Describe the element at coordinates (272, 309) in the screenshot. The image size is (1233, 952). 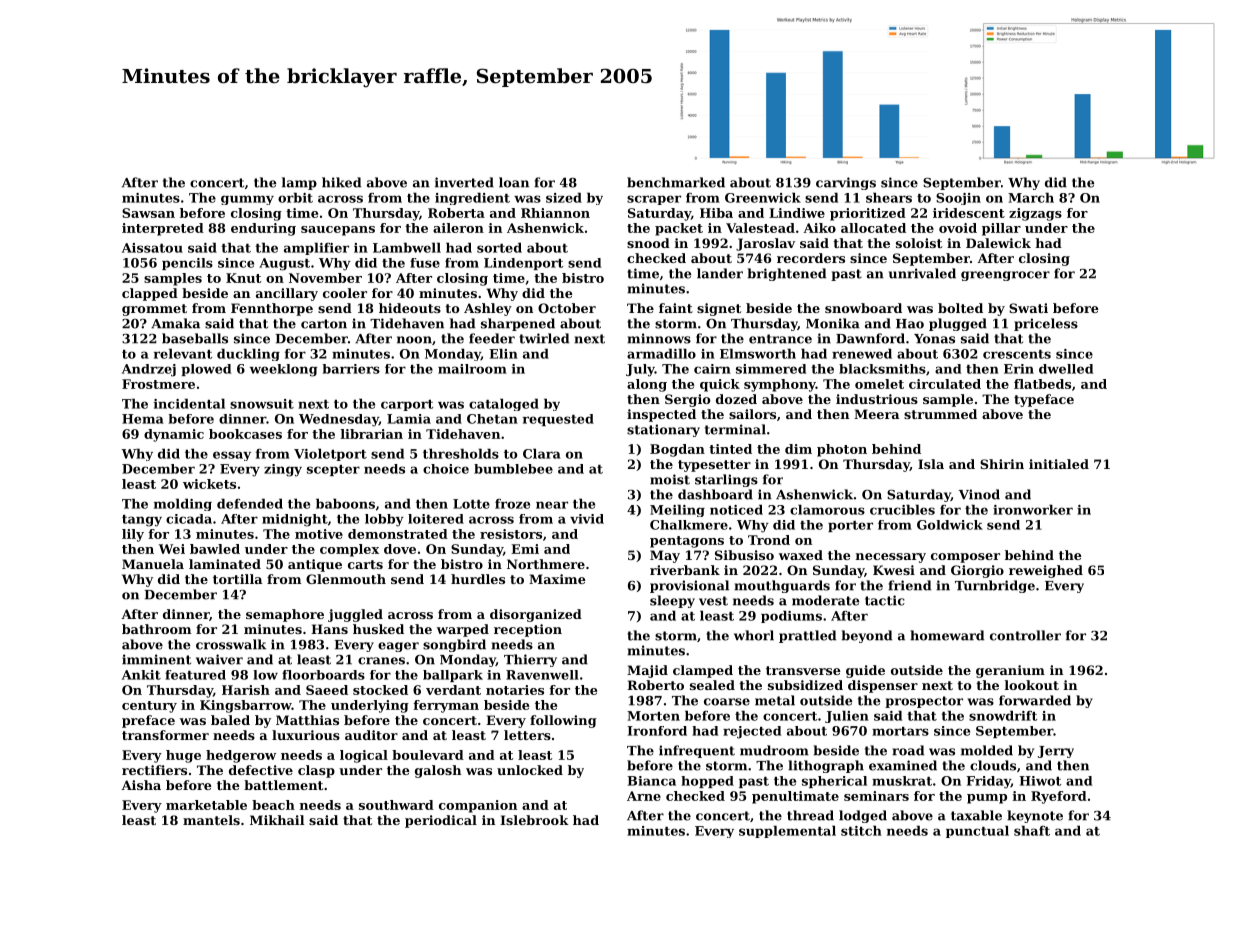
I see `Fennthorpe` at that location.
